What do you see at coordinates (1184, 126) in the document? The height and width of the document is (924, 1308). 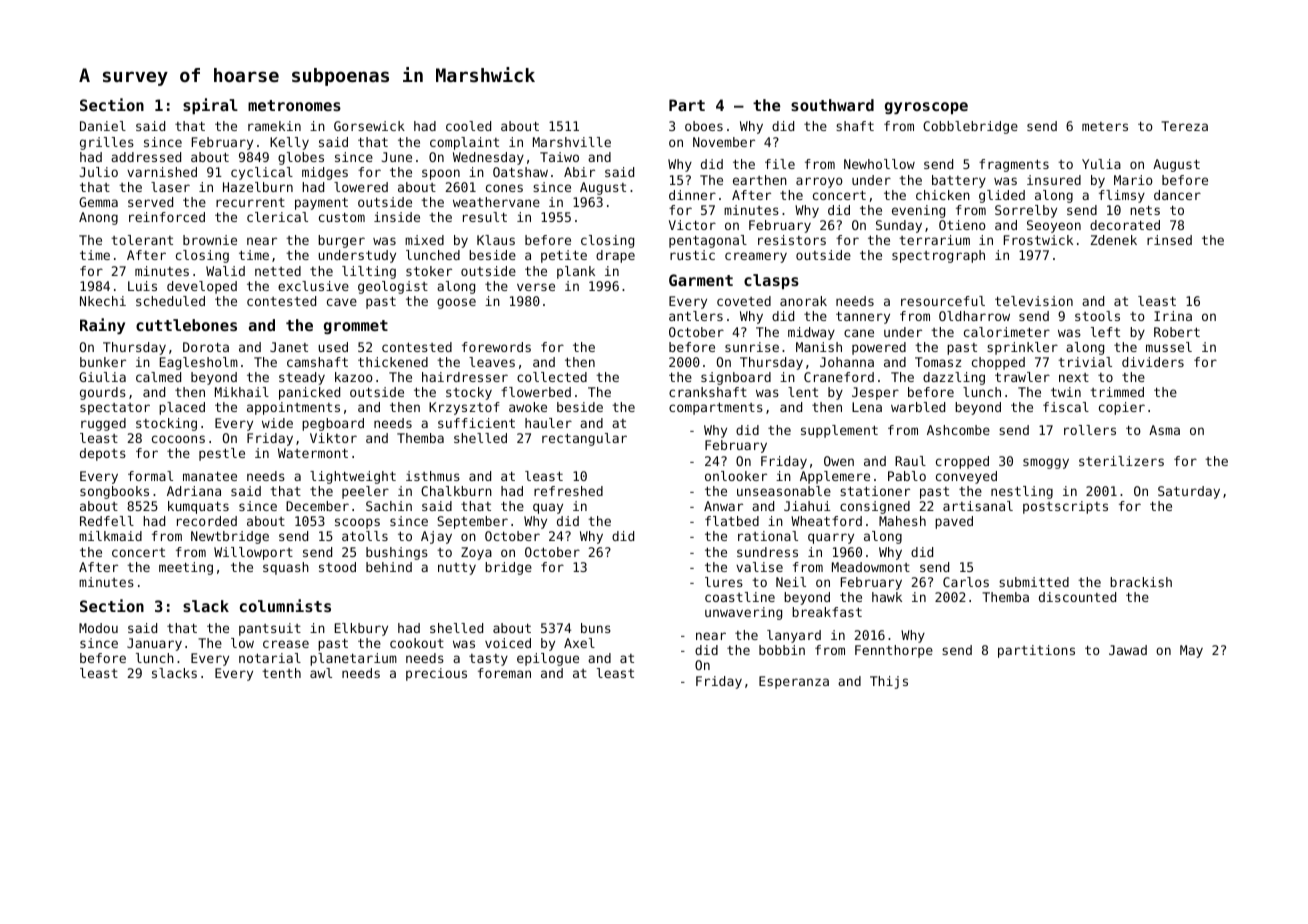 I see `Tereza` at bounding box center [1184, 126].
